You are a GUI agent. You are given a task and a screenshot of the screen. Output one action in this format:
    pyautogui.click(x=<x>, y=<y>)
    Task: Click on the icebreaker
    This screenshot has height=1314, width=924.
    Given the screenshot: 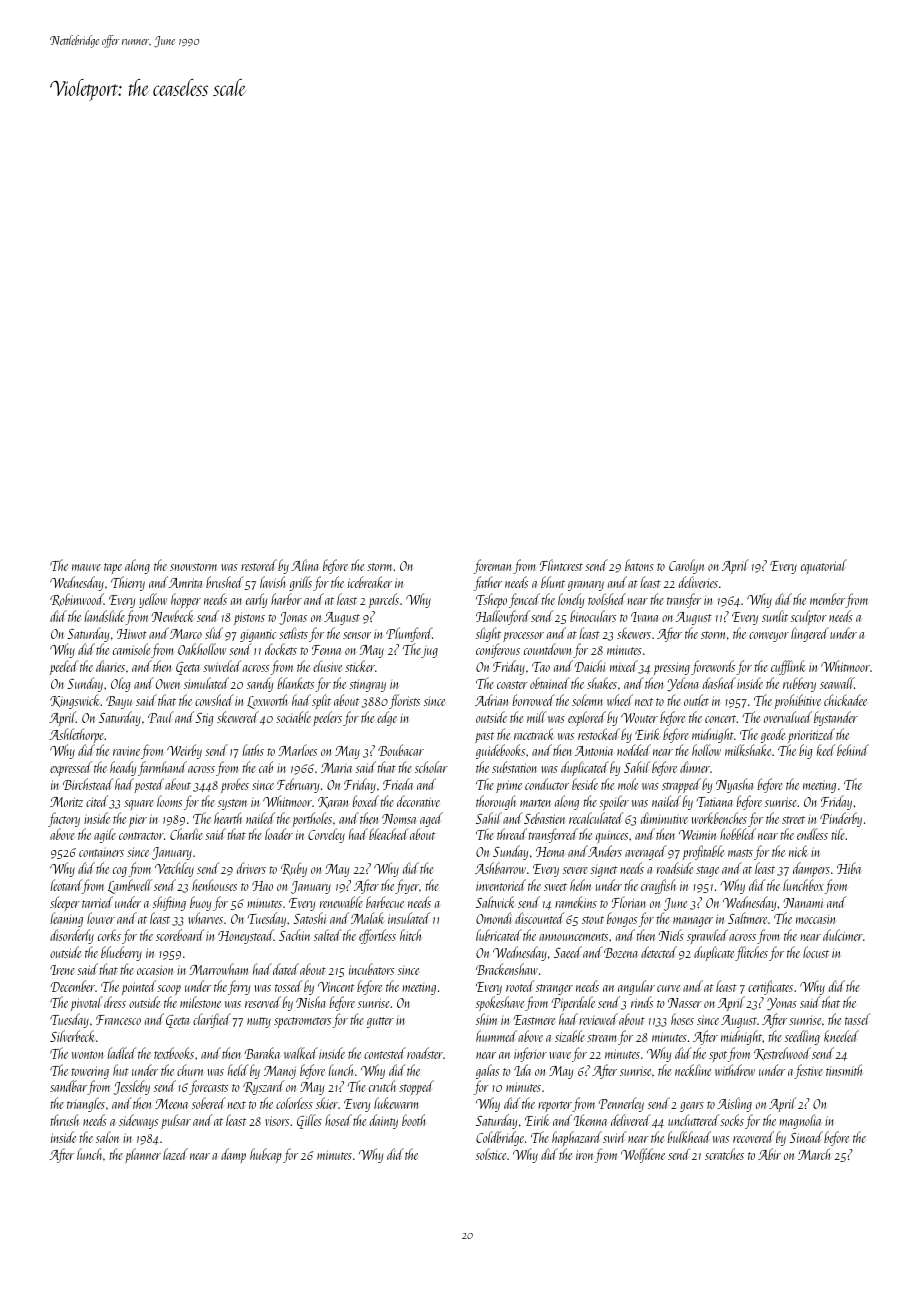 What is the action you would take?
    pyautogui.click(x=370, y=582)
